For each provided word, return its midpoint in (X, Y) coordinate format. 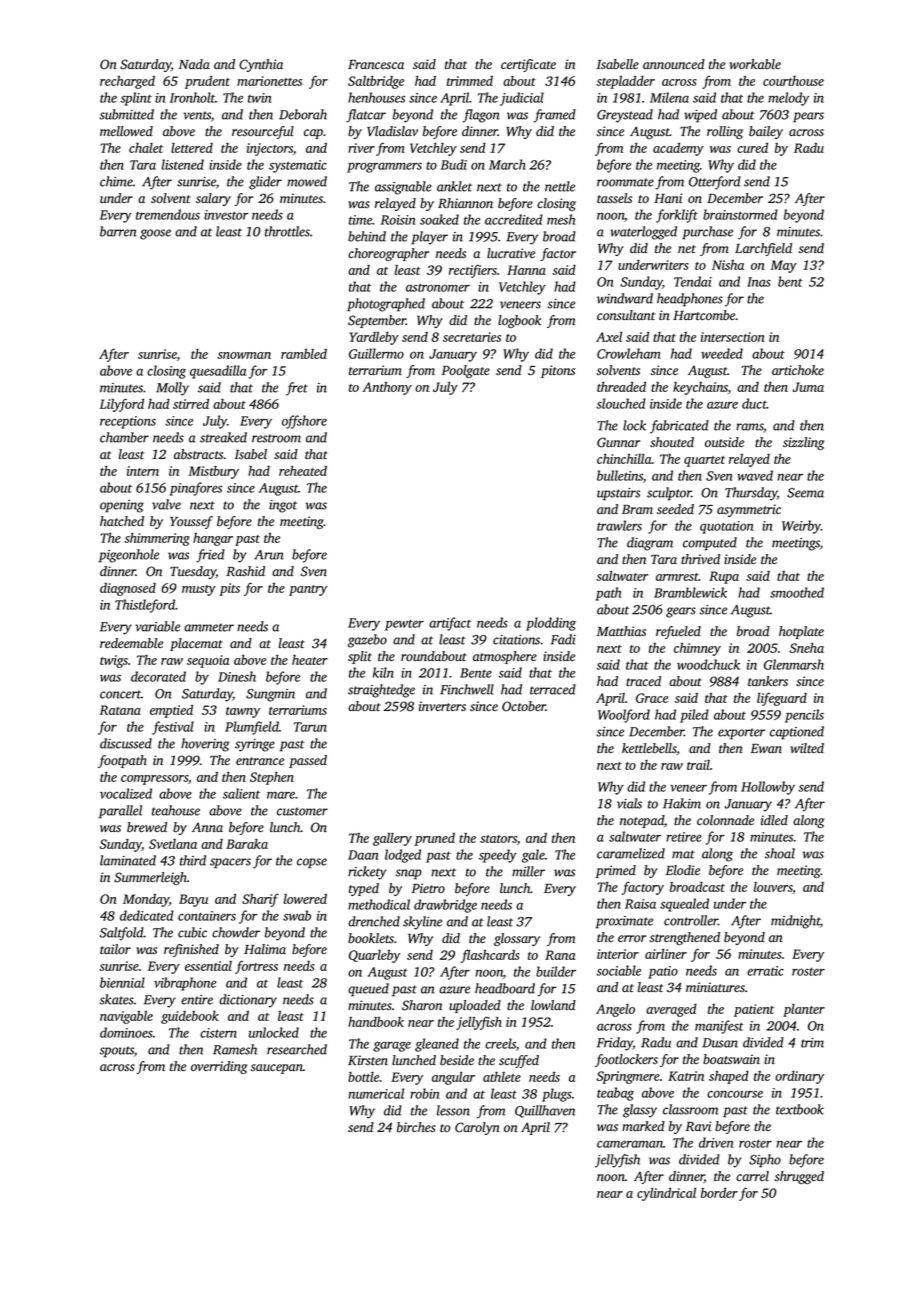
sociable (618, 970)
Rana (560, 955)
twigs (114, 661)
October (524, 706)
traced (643, 681)
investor (226, 215)
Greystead (625, 116)
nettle (560, 186)
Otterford (715, 183)
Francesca (376, 64)
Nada (194, 64)
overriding (219, 1067)
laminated (128, 860)
